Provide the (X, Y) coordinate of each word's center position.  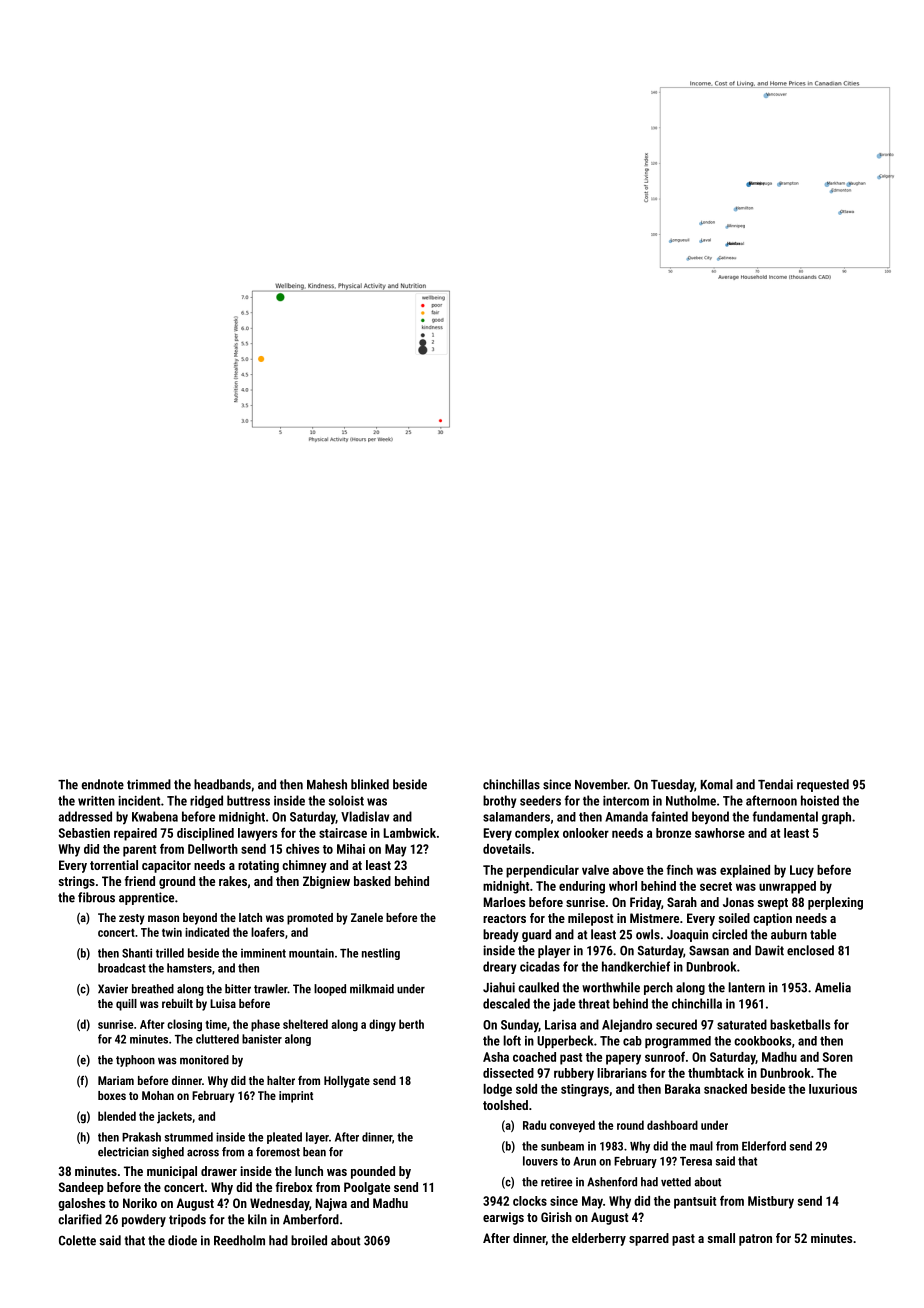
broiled (309, 1240)
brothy (499, 801)
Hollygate (347, 1082)
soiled (734, 918)
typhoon (135, 1061)
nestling (381, 954)
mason (163, 918)
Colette (77, 1240)
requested (823, 785)
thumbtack (716, 1073)
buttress (248, 800)
